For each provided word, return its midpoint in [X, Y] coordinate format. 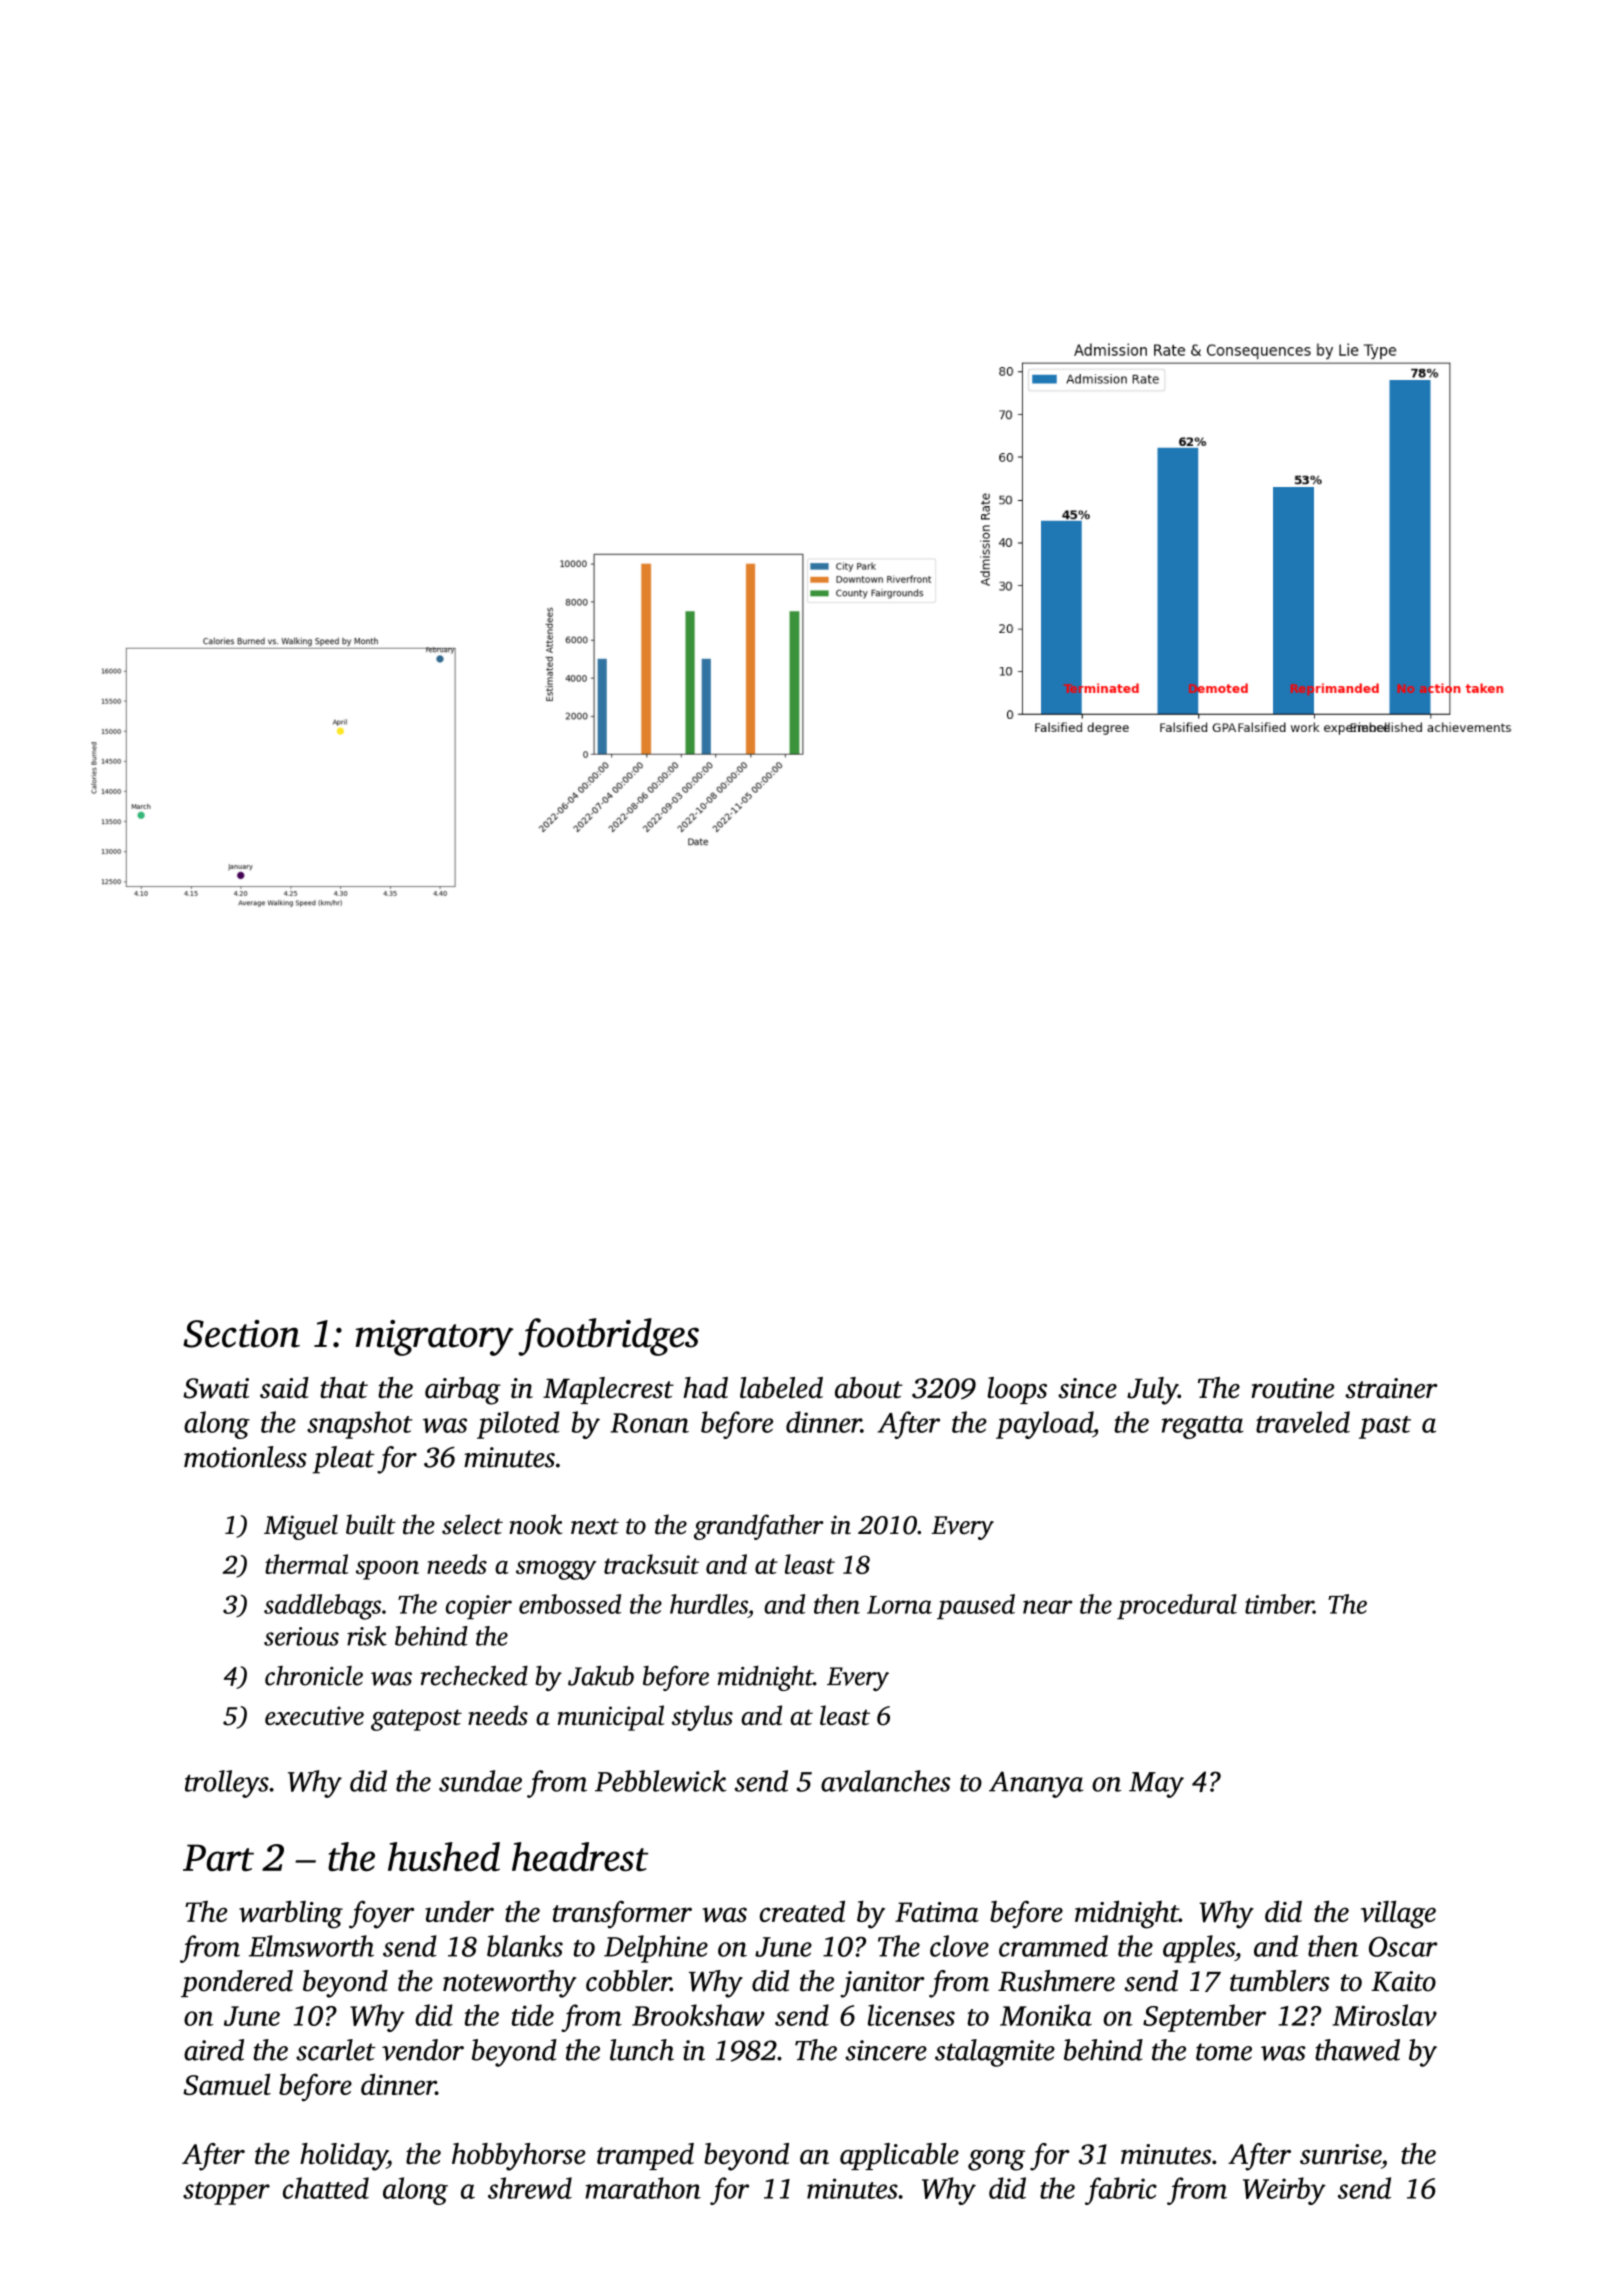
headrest [580, 1857]
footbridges [608, 1337]
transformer [622, 1915]
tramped [645, 2156]
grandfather [759, 1527]
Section [241, 1334]
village [1398, 1914]
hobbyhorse [519, 2157]
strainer [1391, 1388]
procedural [1177, 1607]
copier [479, 1607]
